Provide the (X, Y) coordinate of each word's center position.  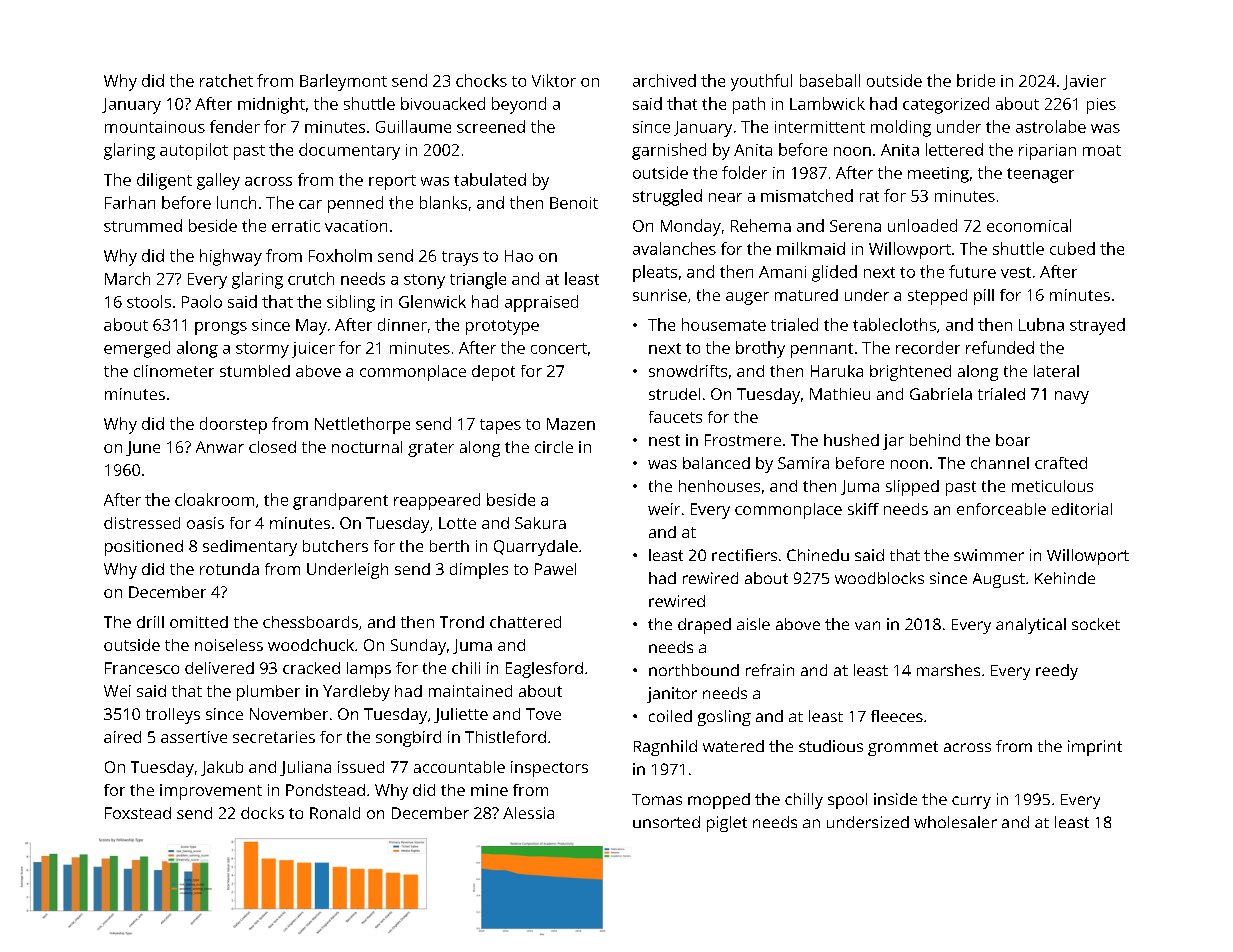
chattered (525, 622)
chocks (481, 80)
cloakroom (214, 499)
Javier (1084, 82)
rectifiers (744, 555)
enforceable (1001, 509)
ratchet (226, 80)
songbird (408, 739)
